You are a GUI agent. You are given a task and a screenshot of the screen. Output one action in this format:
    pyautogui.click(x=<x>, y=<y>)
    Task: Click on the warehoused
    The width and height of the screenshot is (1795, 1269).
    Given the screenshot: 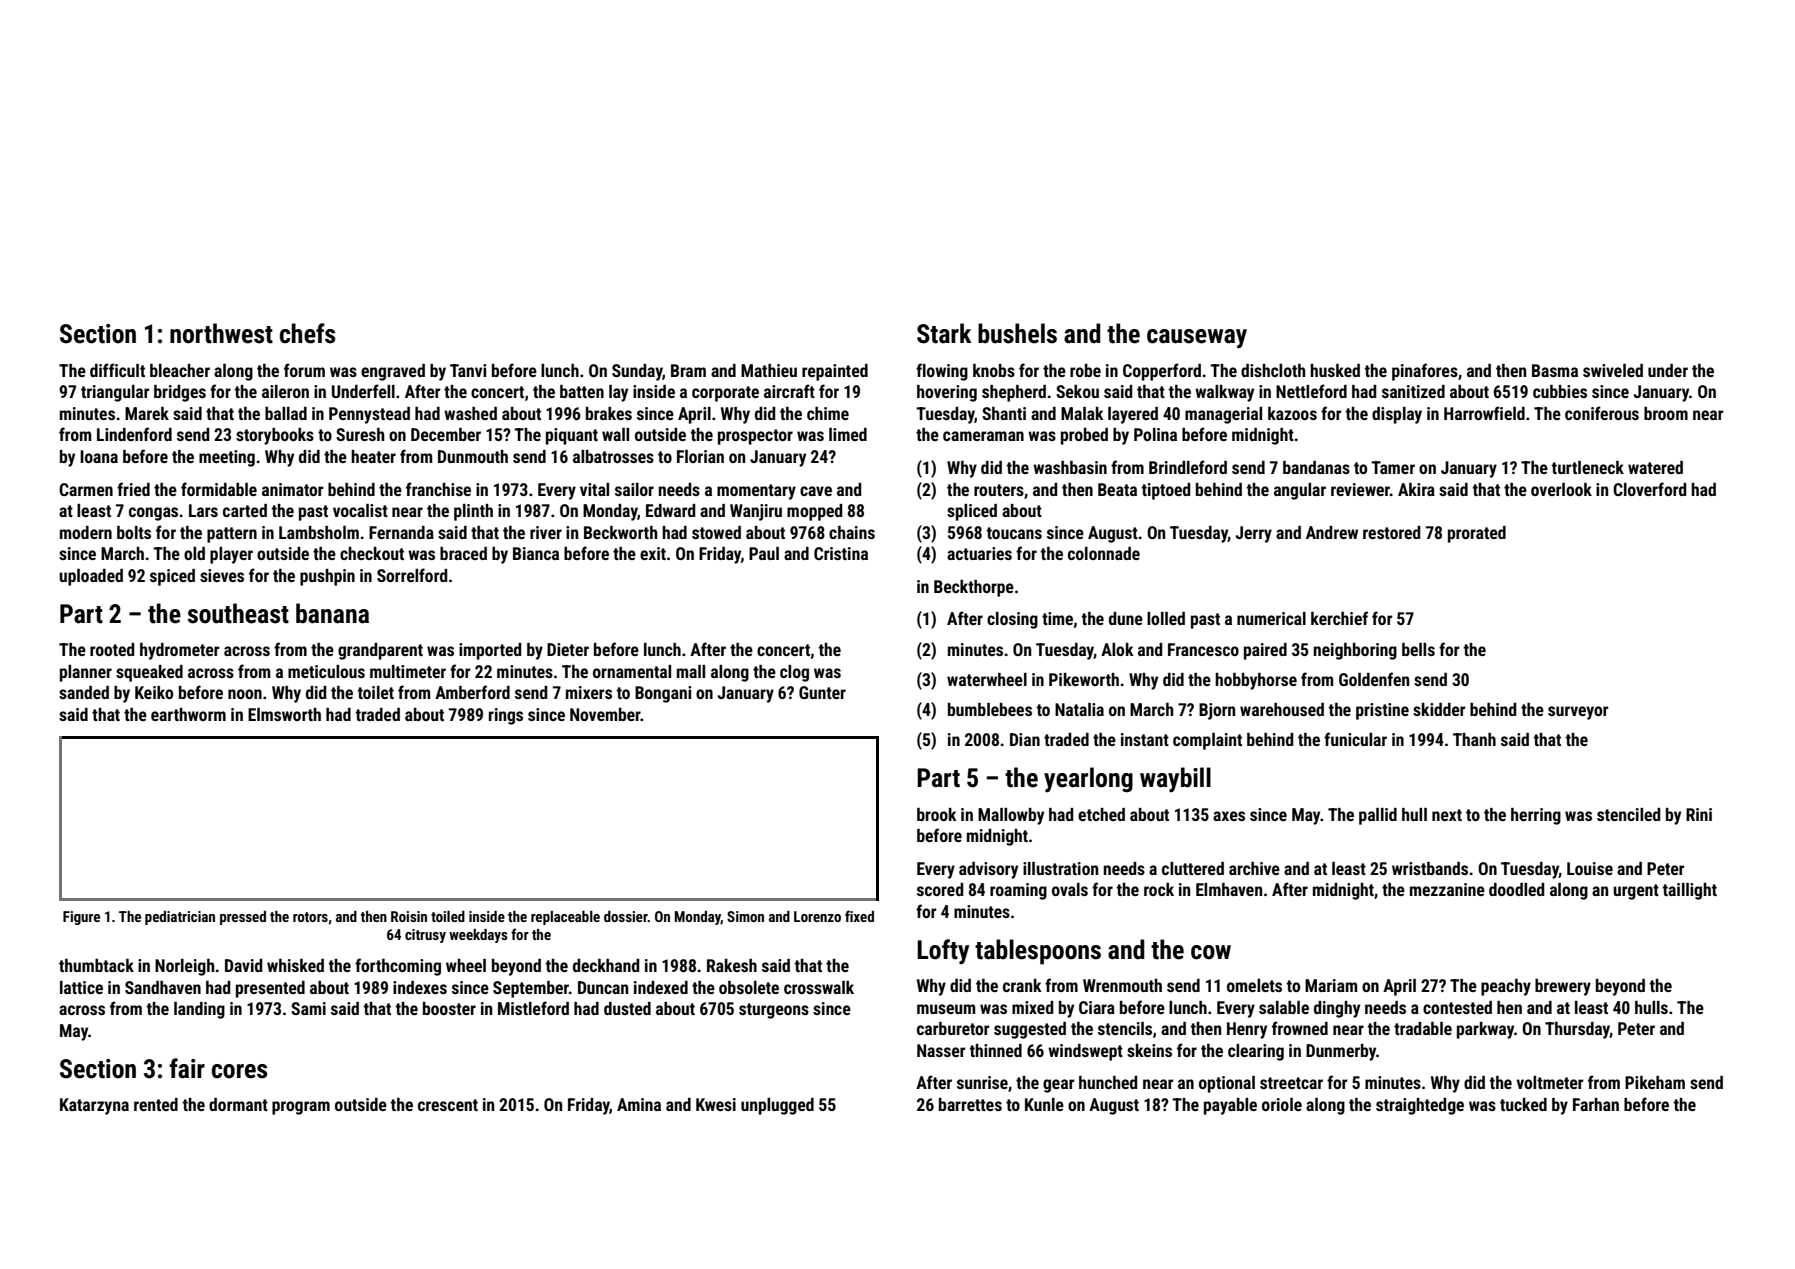 What is the action you would take?
    pyautogui.click(x=1282, y=709)
